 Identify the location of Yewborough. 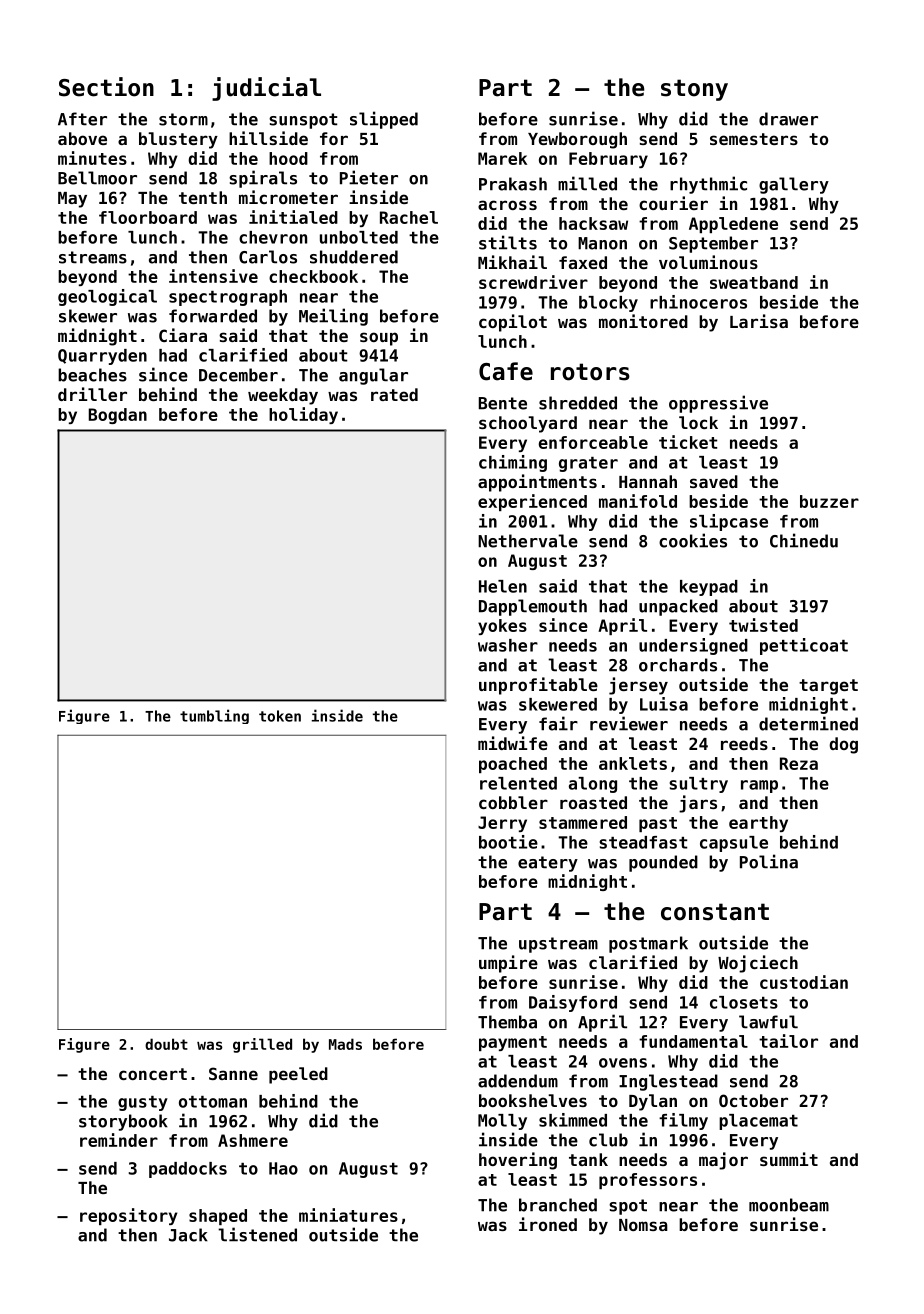
(577, 140).
